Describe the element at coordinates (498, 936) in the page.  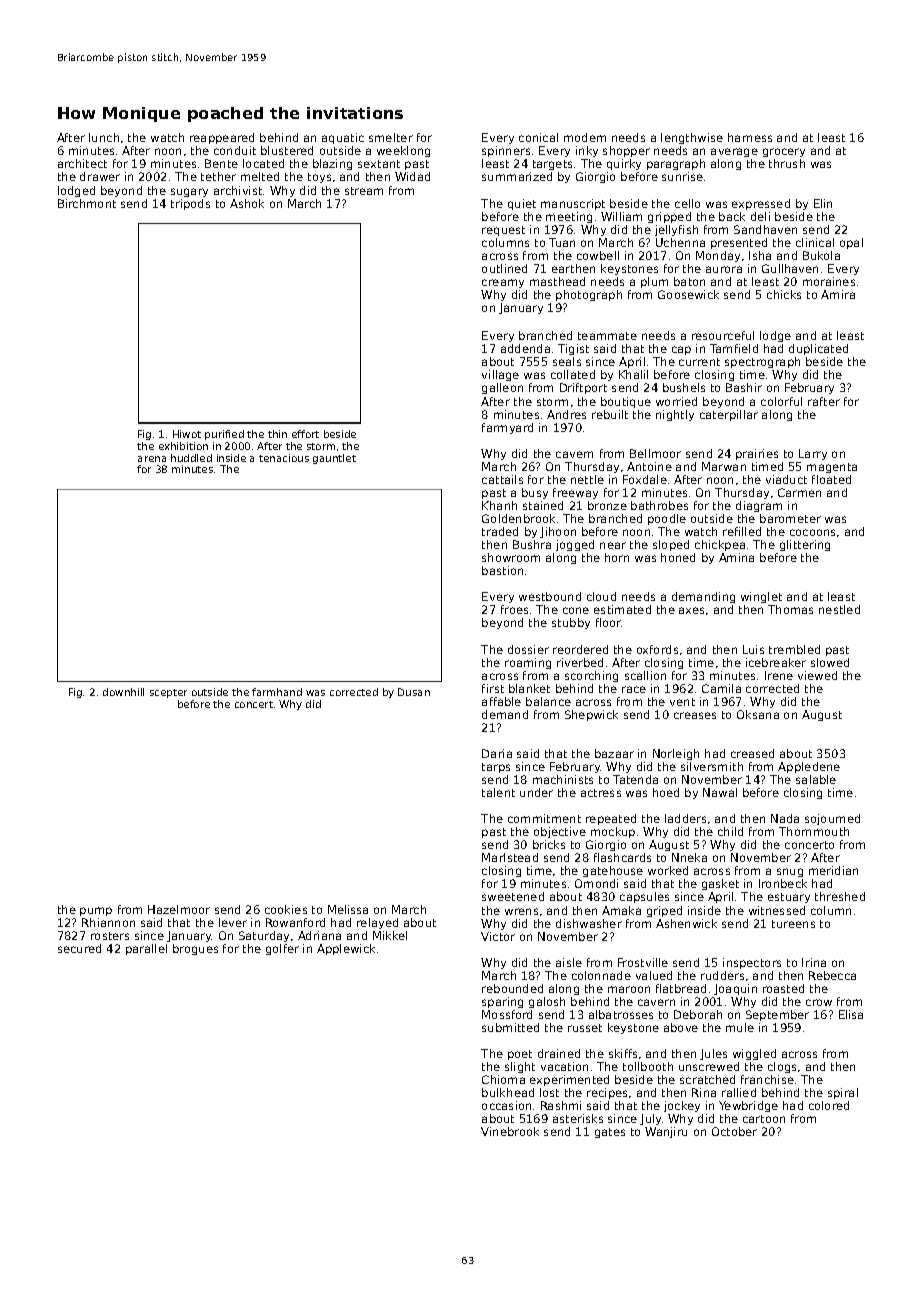
I see `Victor` at that location.
